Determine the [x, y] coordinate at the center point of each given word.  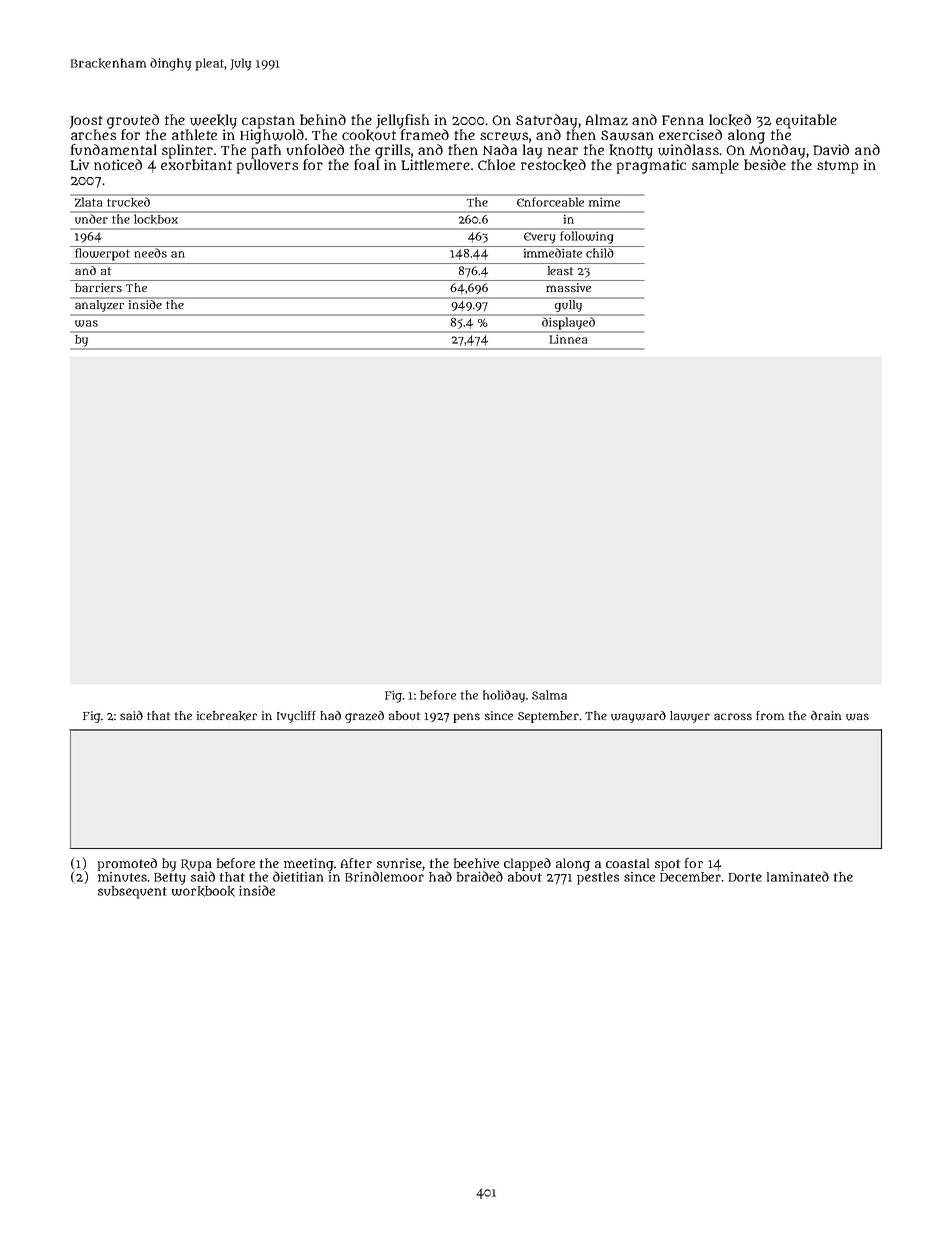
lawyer [690, 717]
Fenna [683, 120]
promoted [127, 864]
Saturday [546, 121]
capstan [268, 122]
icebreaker [227, 716]
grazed [364, 717]
